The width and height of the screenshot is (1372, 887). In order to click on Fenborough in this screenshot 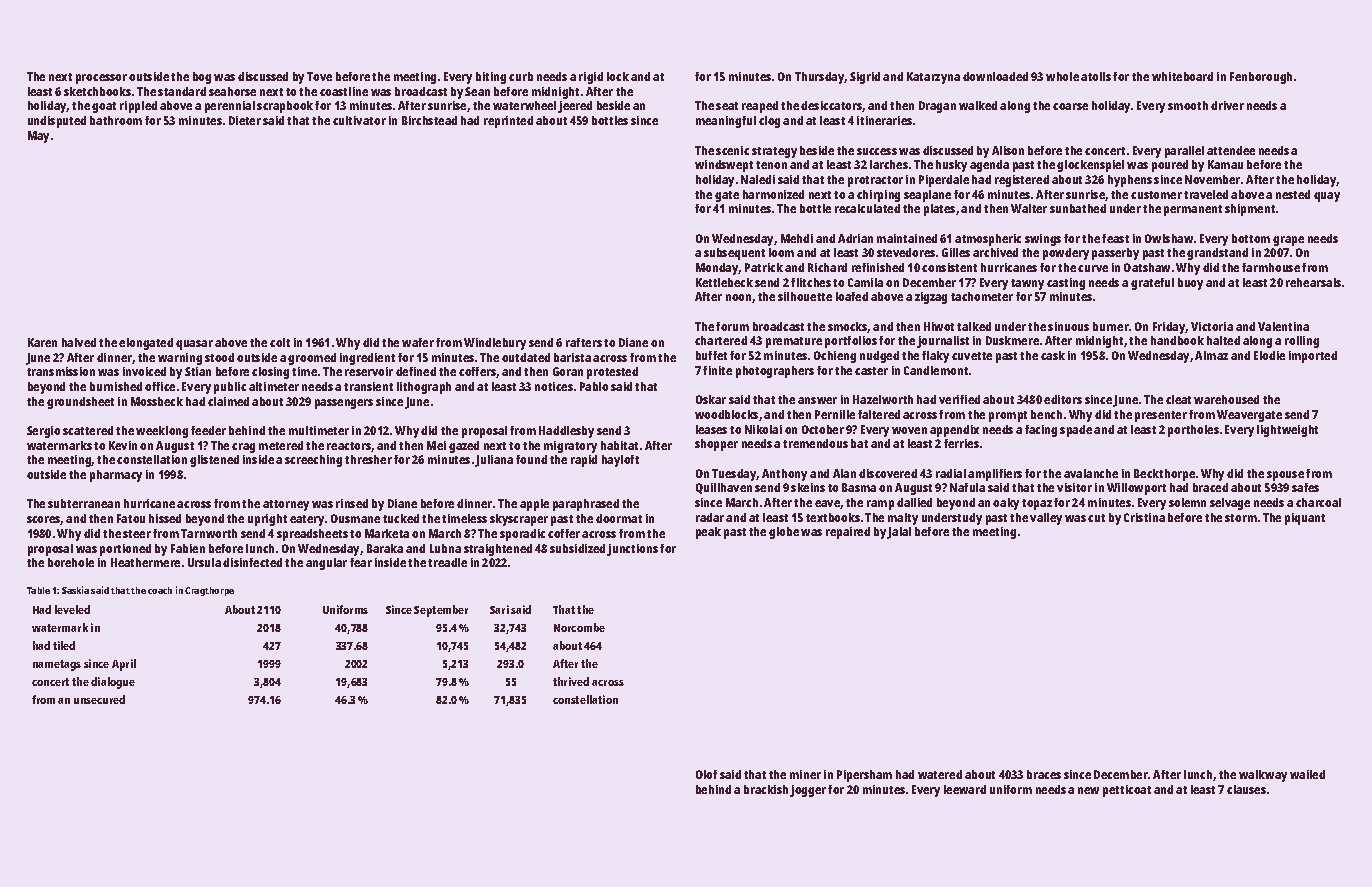, I will do `click(1261, 78)`.
